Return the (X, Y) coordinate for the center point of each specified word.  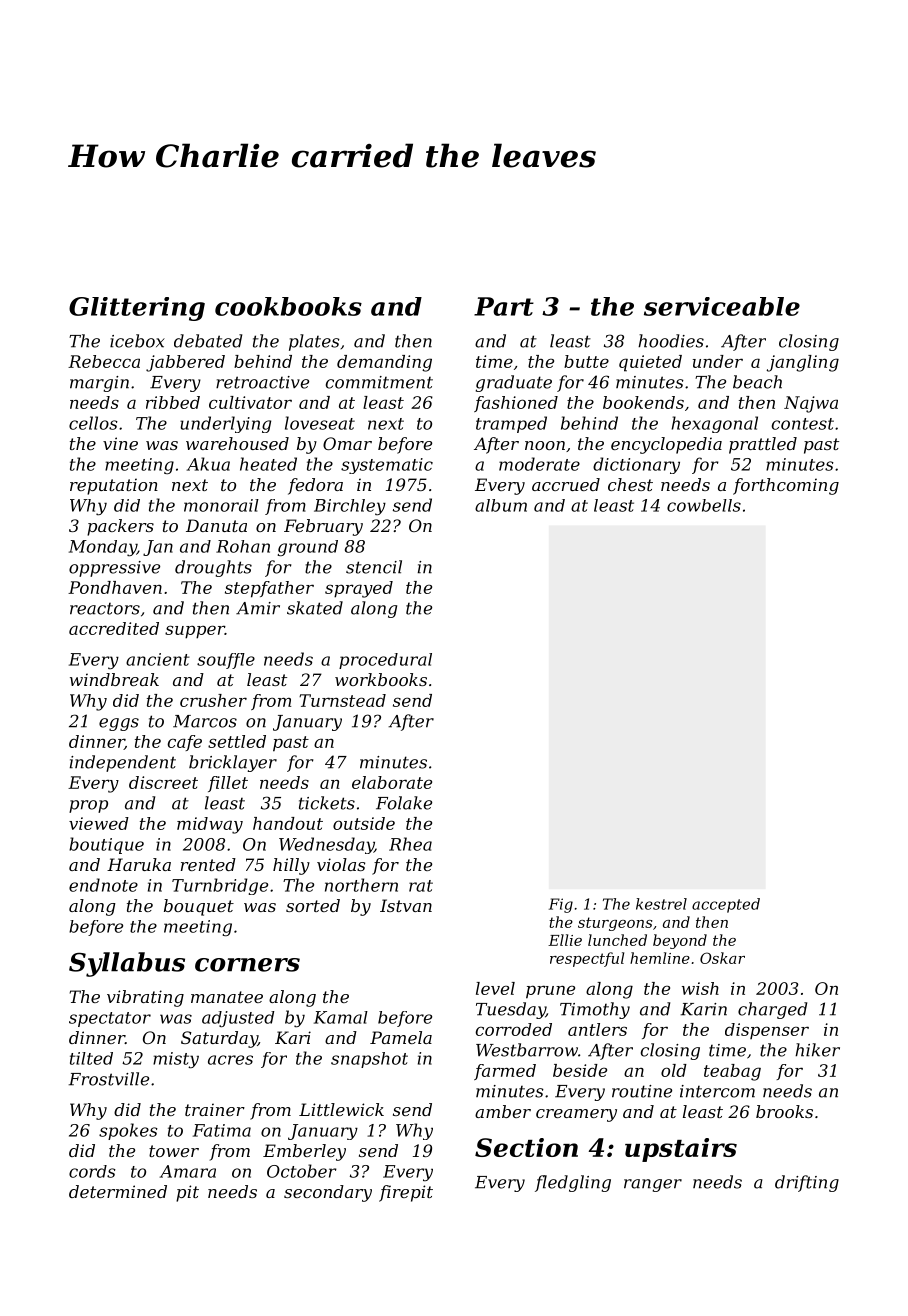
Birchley (350, 507)
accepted (726, 905)
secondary (328, 1193)
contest (803, 424)
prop (88, 806)
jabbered (185, 363)
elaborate (392, 782)
